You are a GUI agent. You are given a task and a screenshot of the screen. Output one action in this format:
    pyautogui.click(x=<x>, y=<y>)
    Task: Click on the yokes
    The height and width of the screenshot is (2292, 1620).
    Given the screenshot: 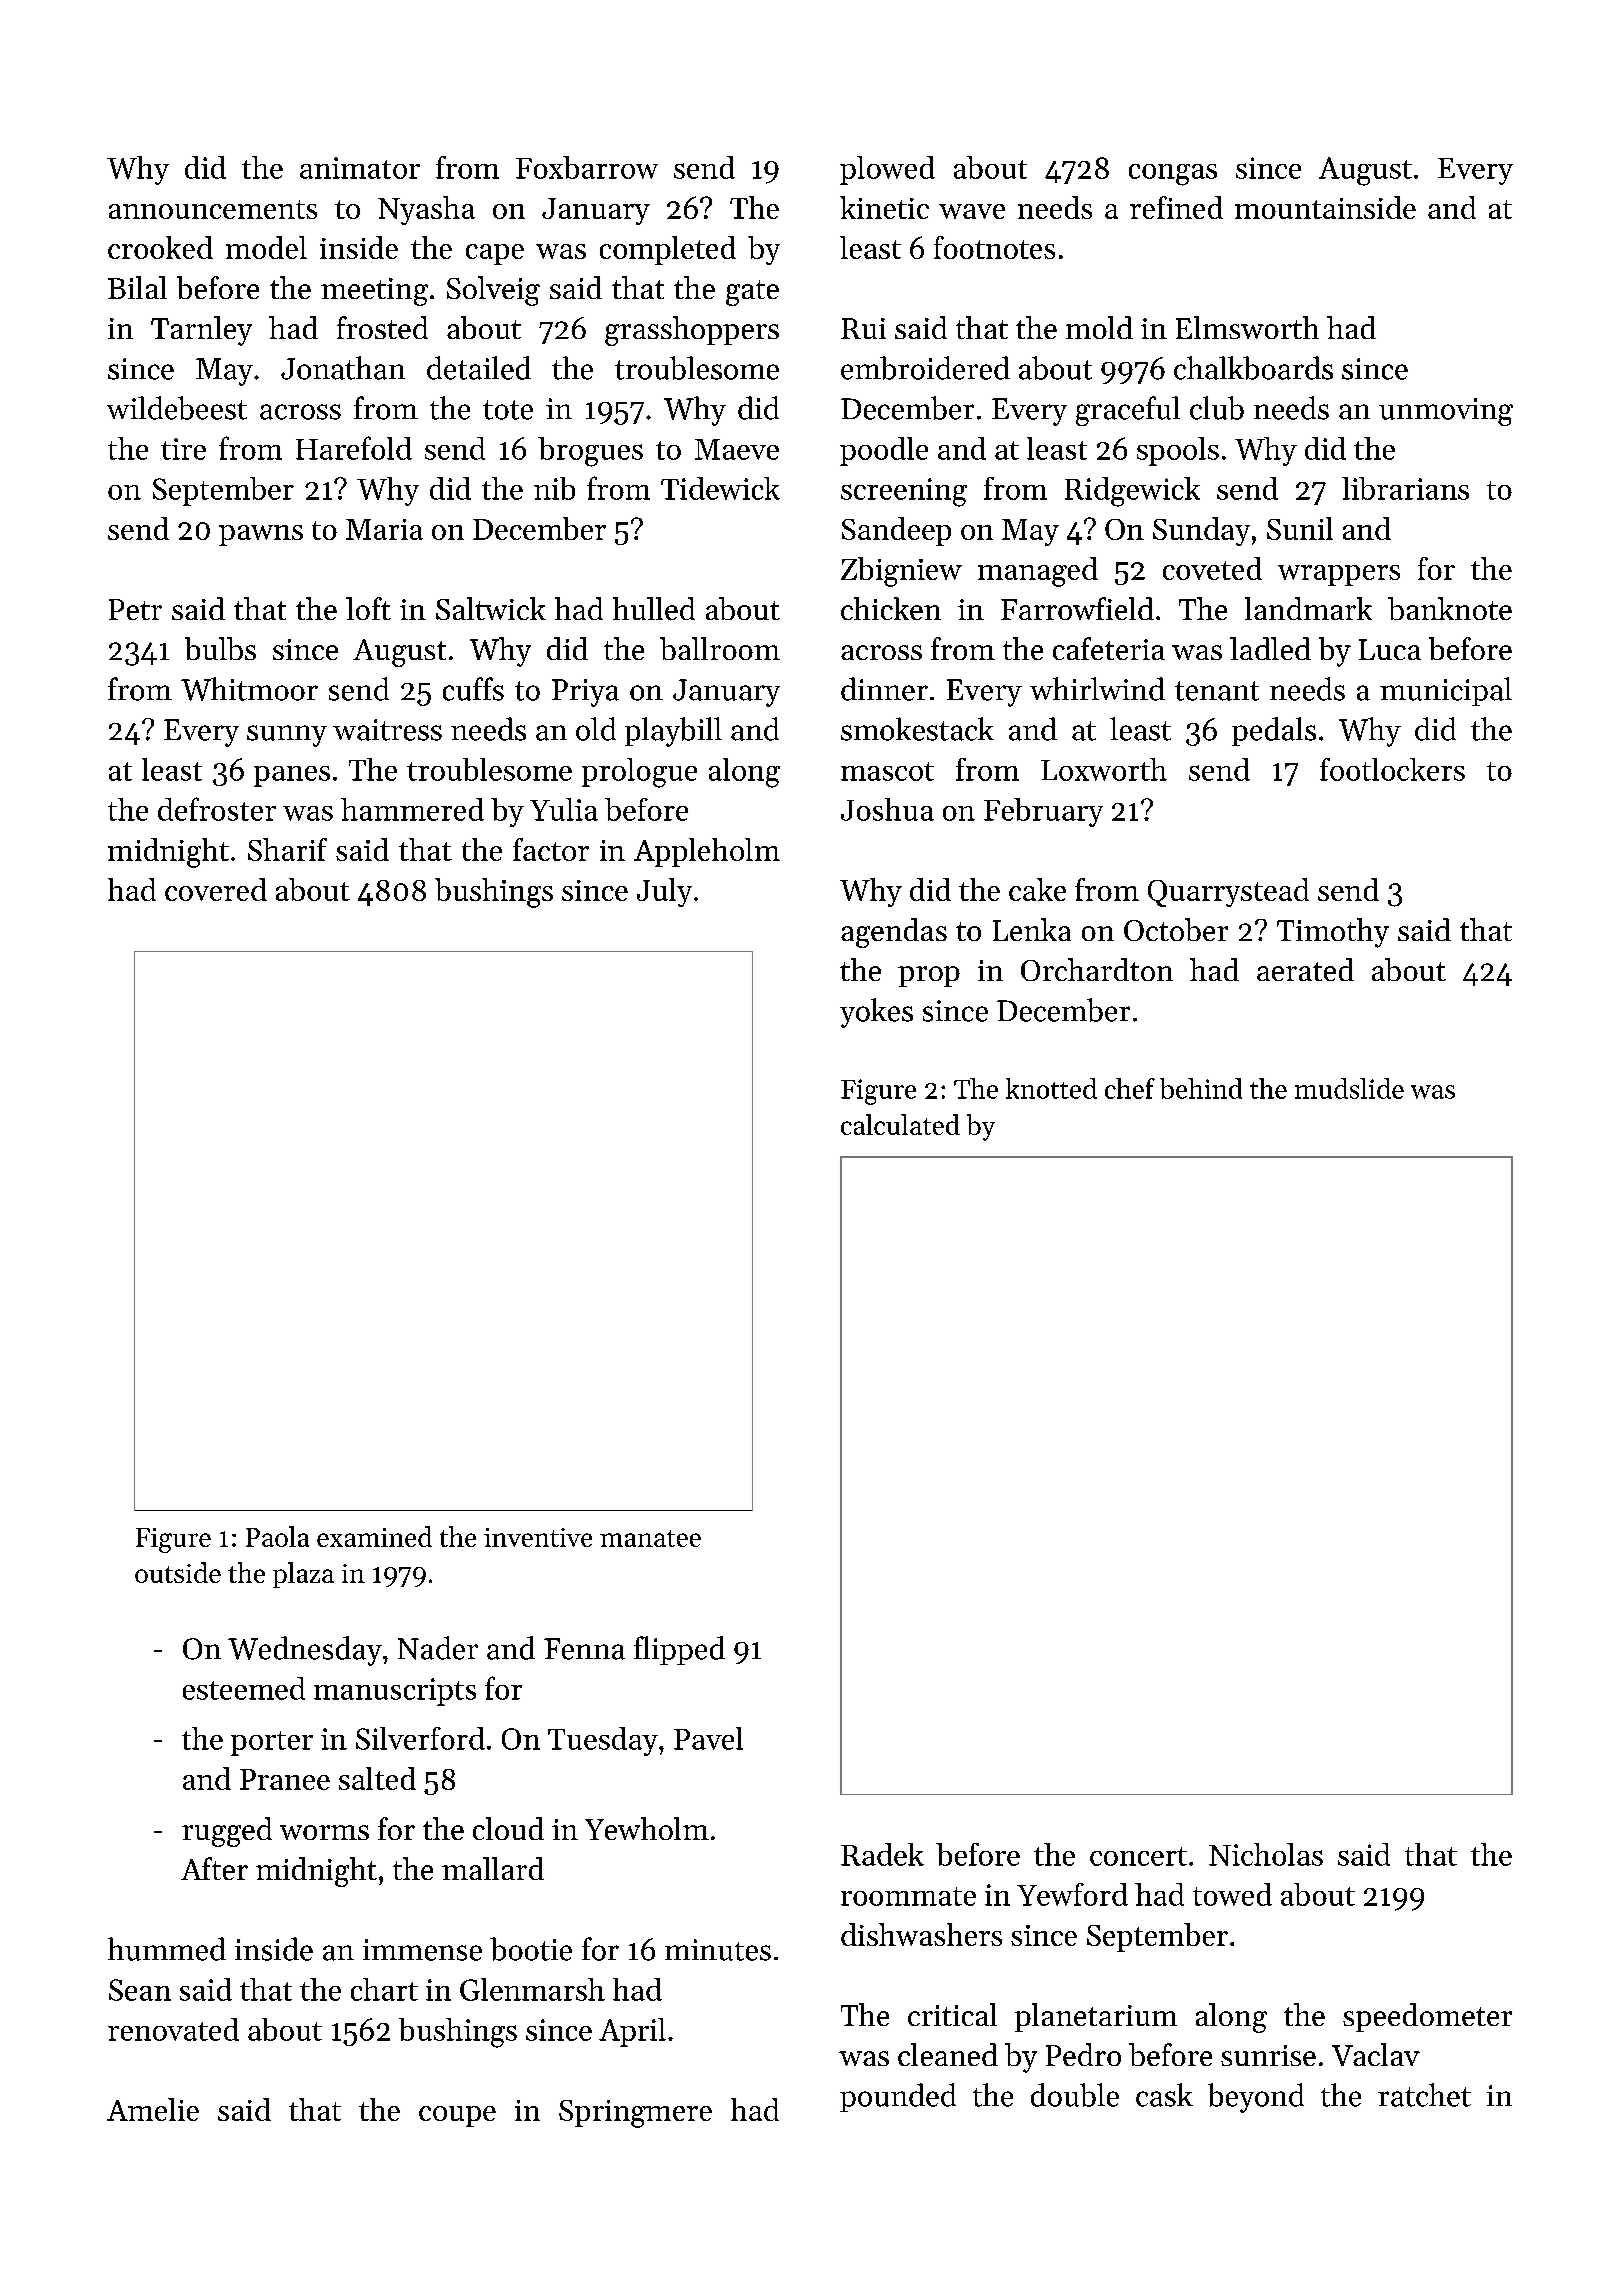 What is the action you would take?
    pyautogui.click(x=876, y=1013)
